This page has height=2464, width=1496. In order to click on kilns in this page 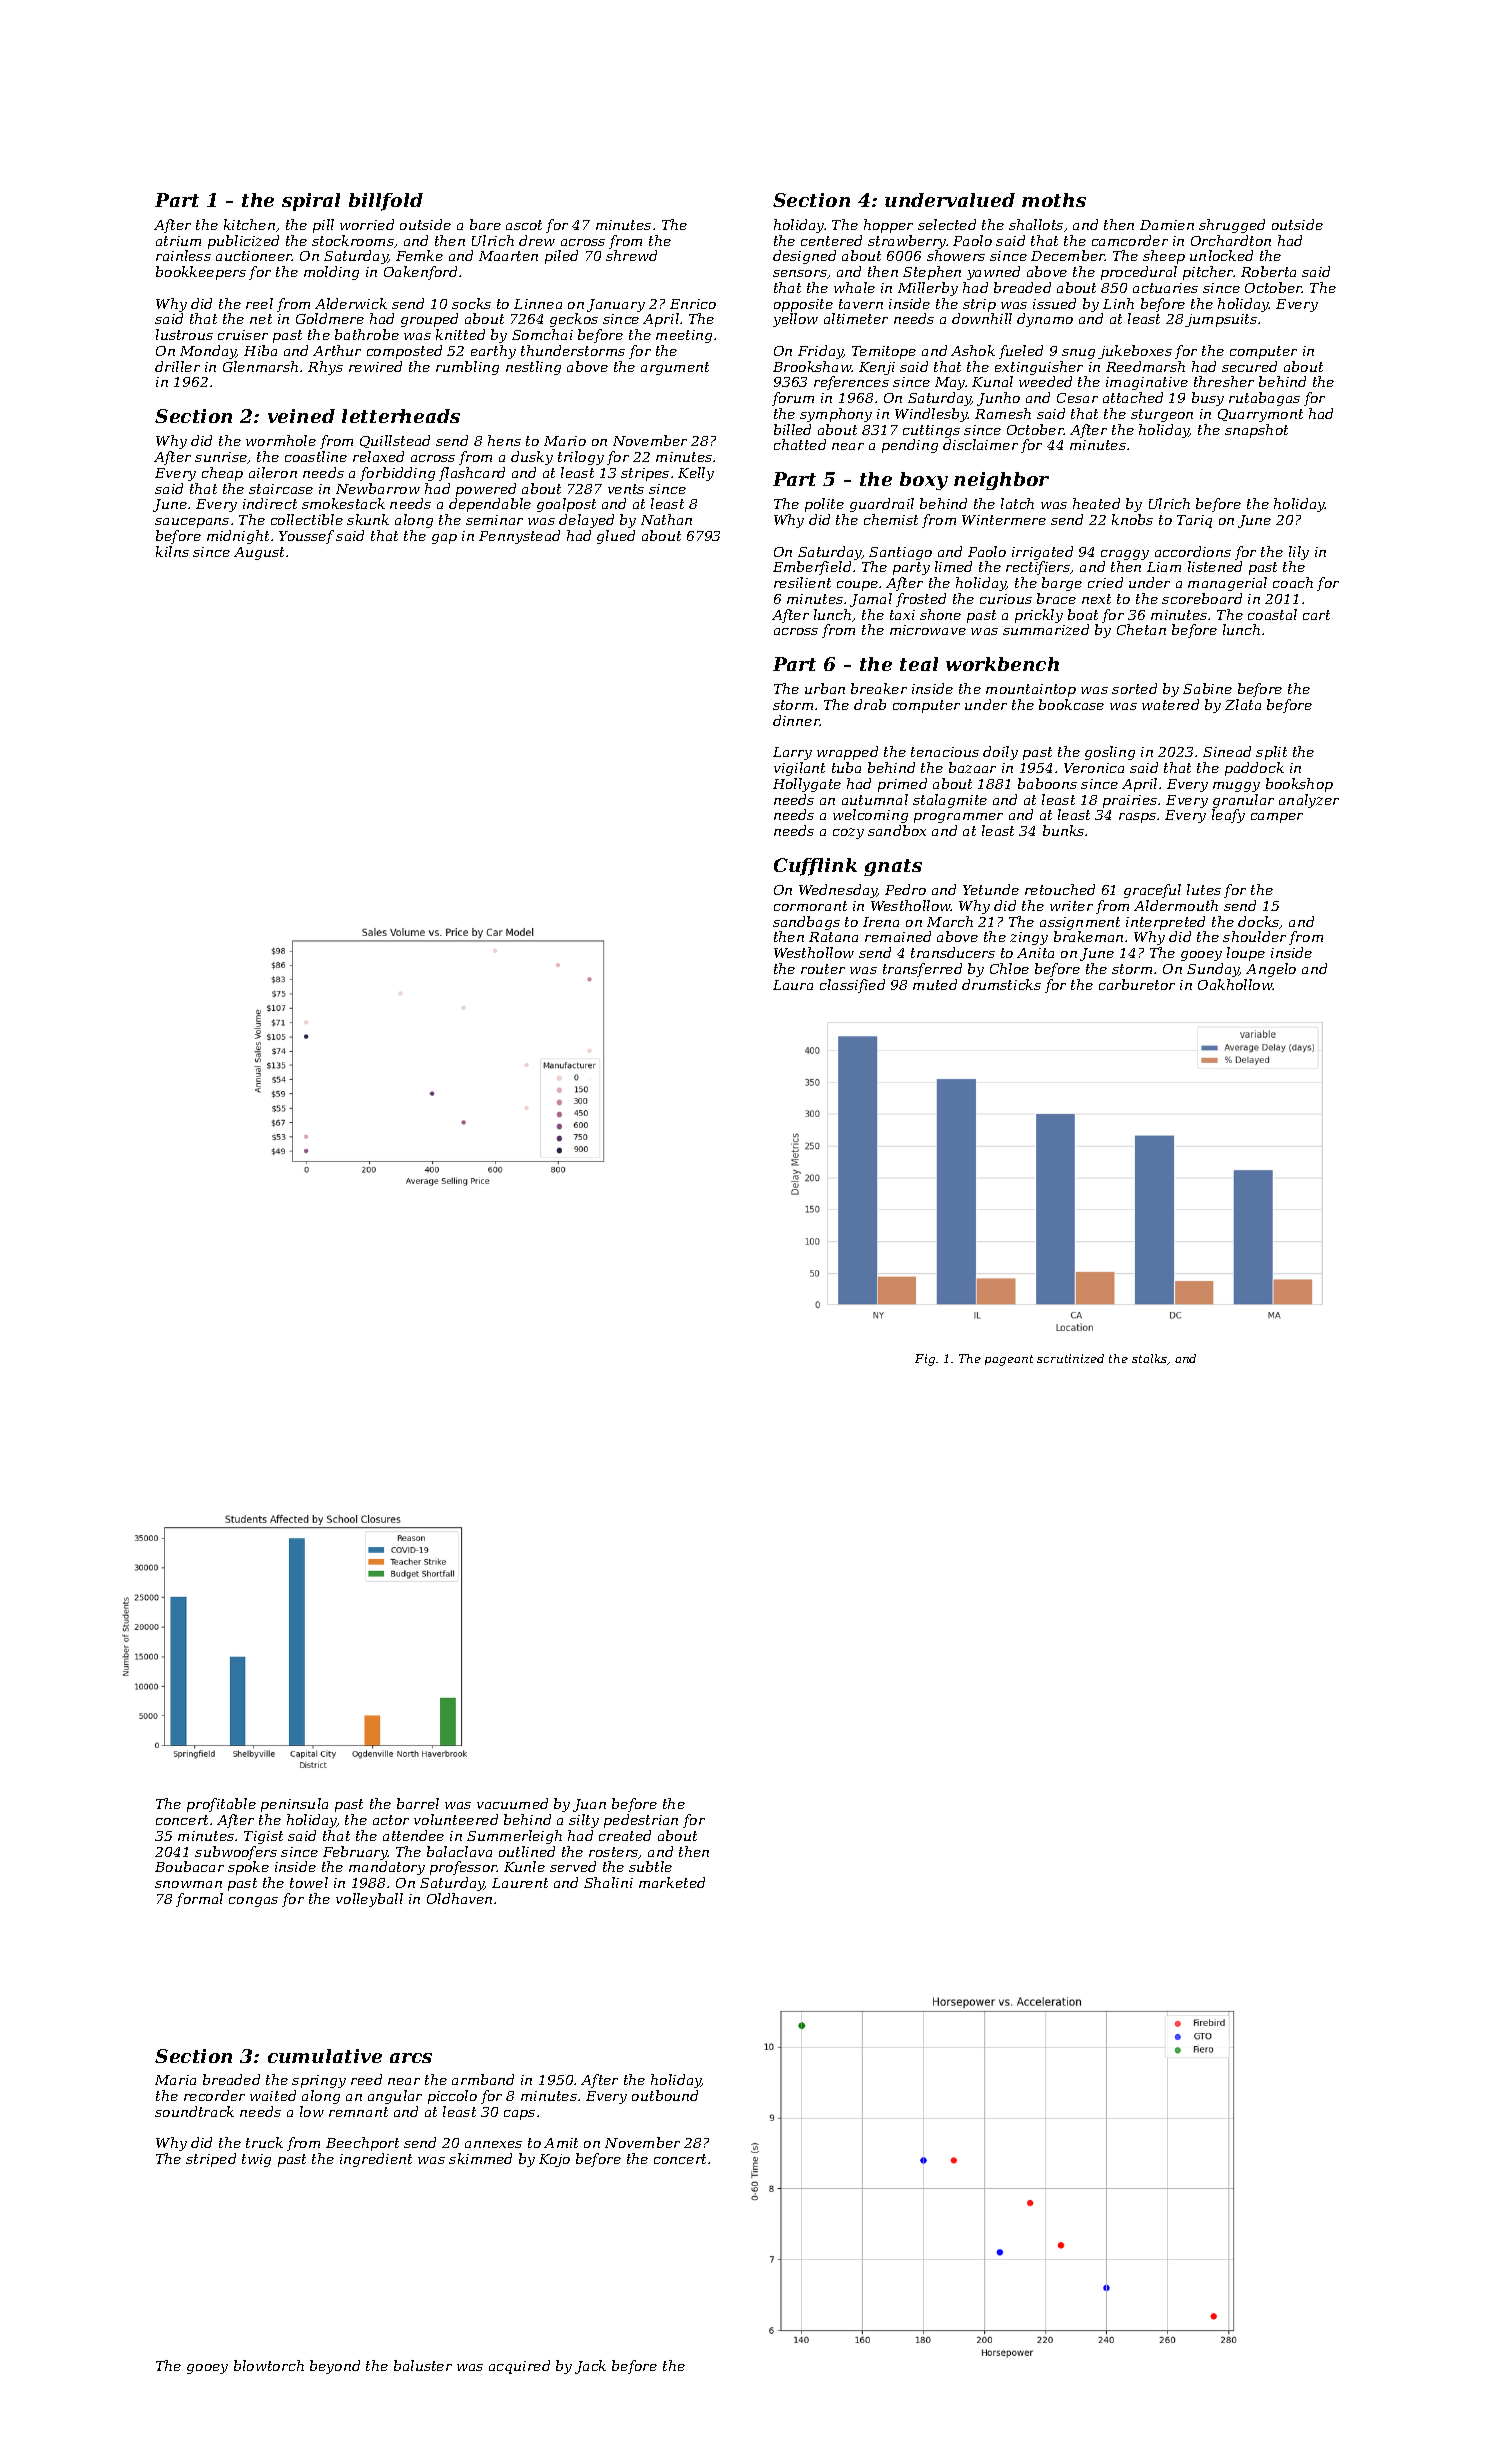, I will do `click(172, 551)`.
